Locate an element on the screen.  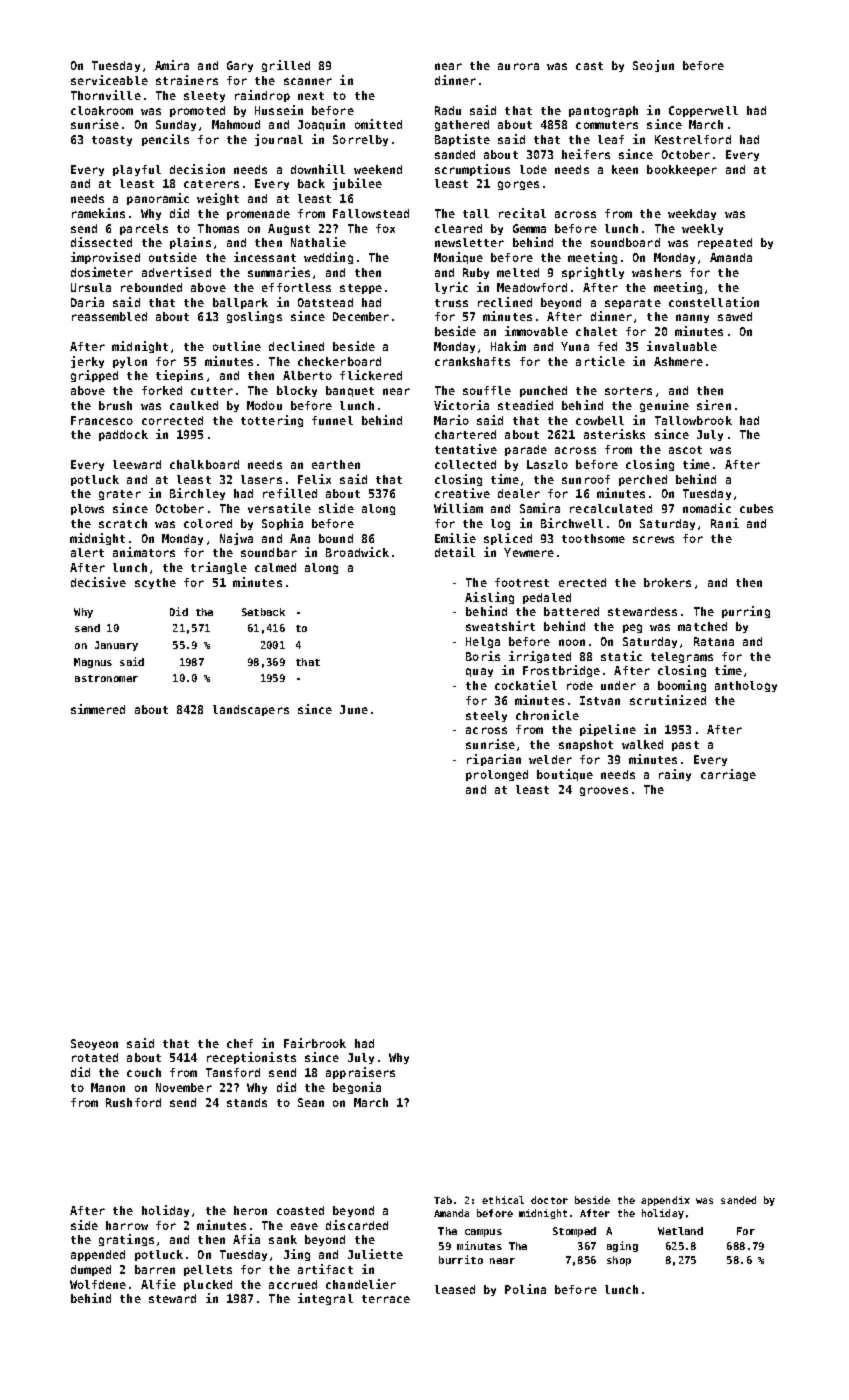
begonia is located at coordinates (357, 1088).
